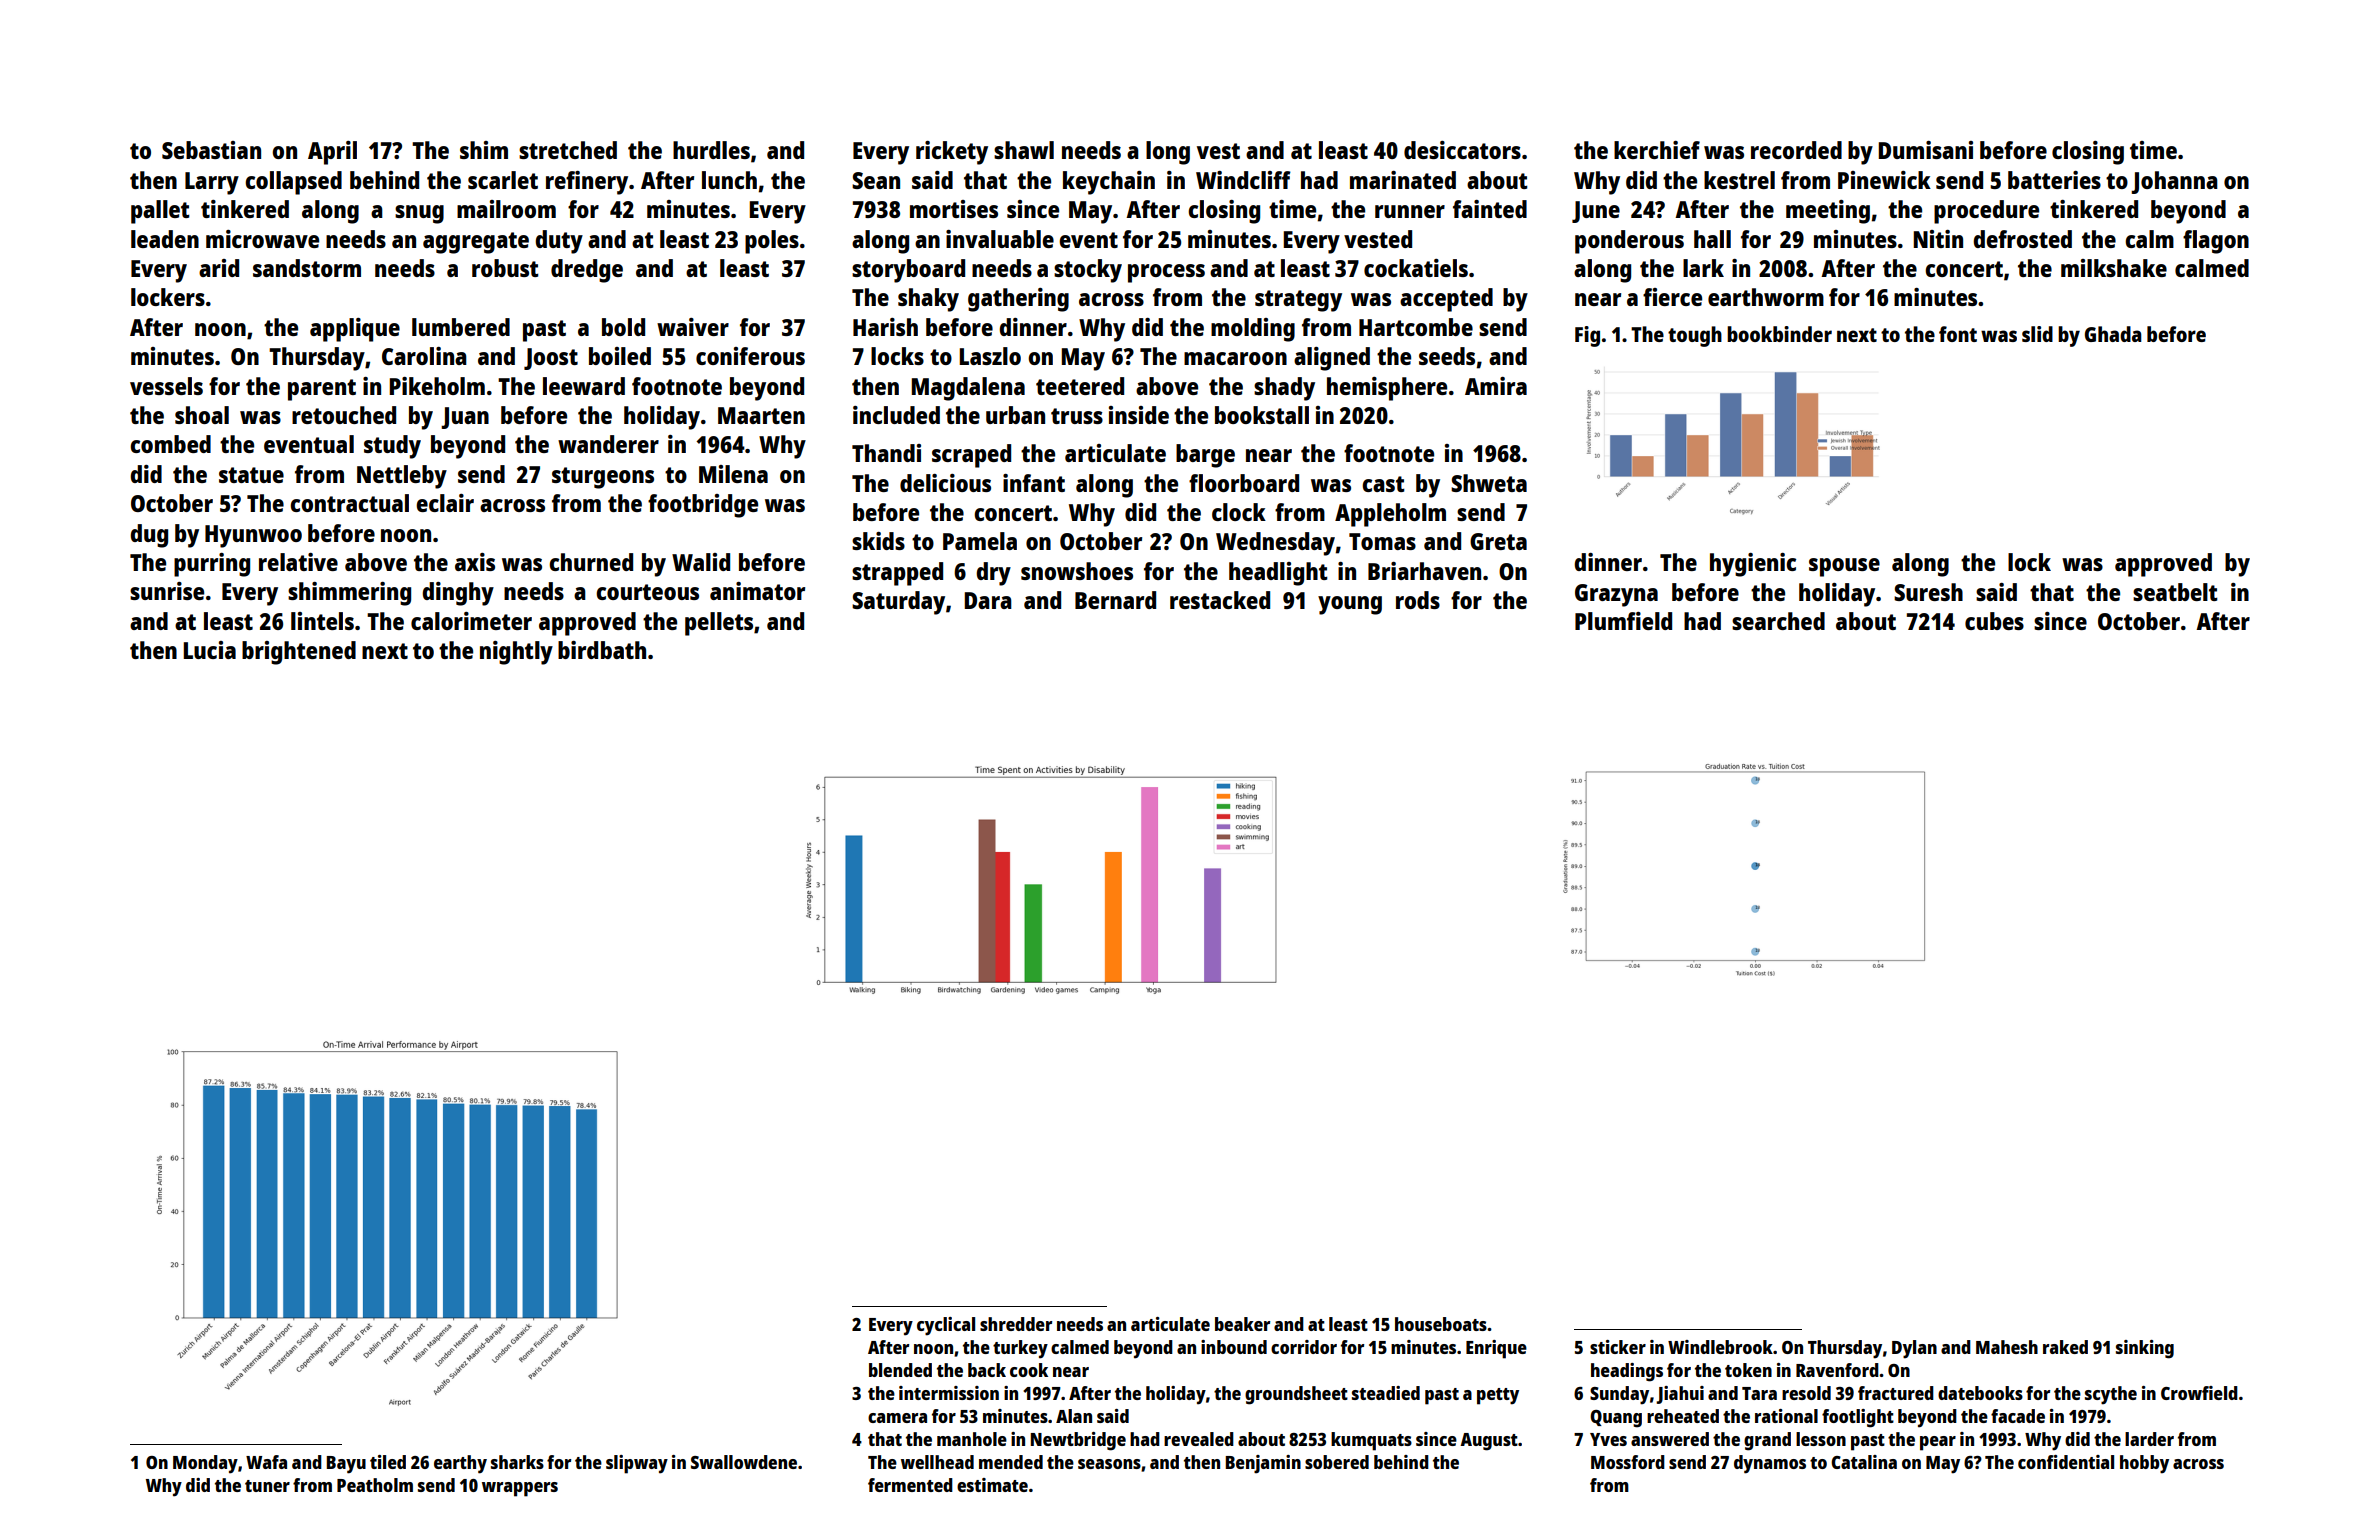 This page has height=1540, width=2380. Describe the element at coordinates (209, 650) in the page. I see `Lucia` at that location.
